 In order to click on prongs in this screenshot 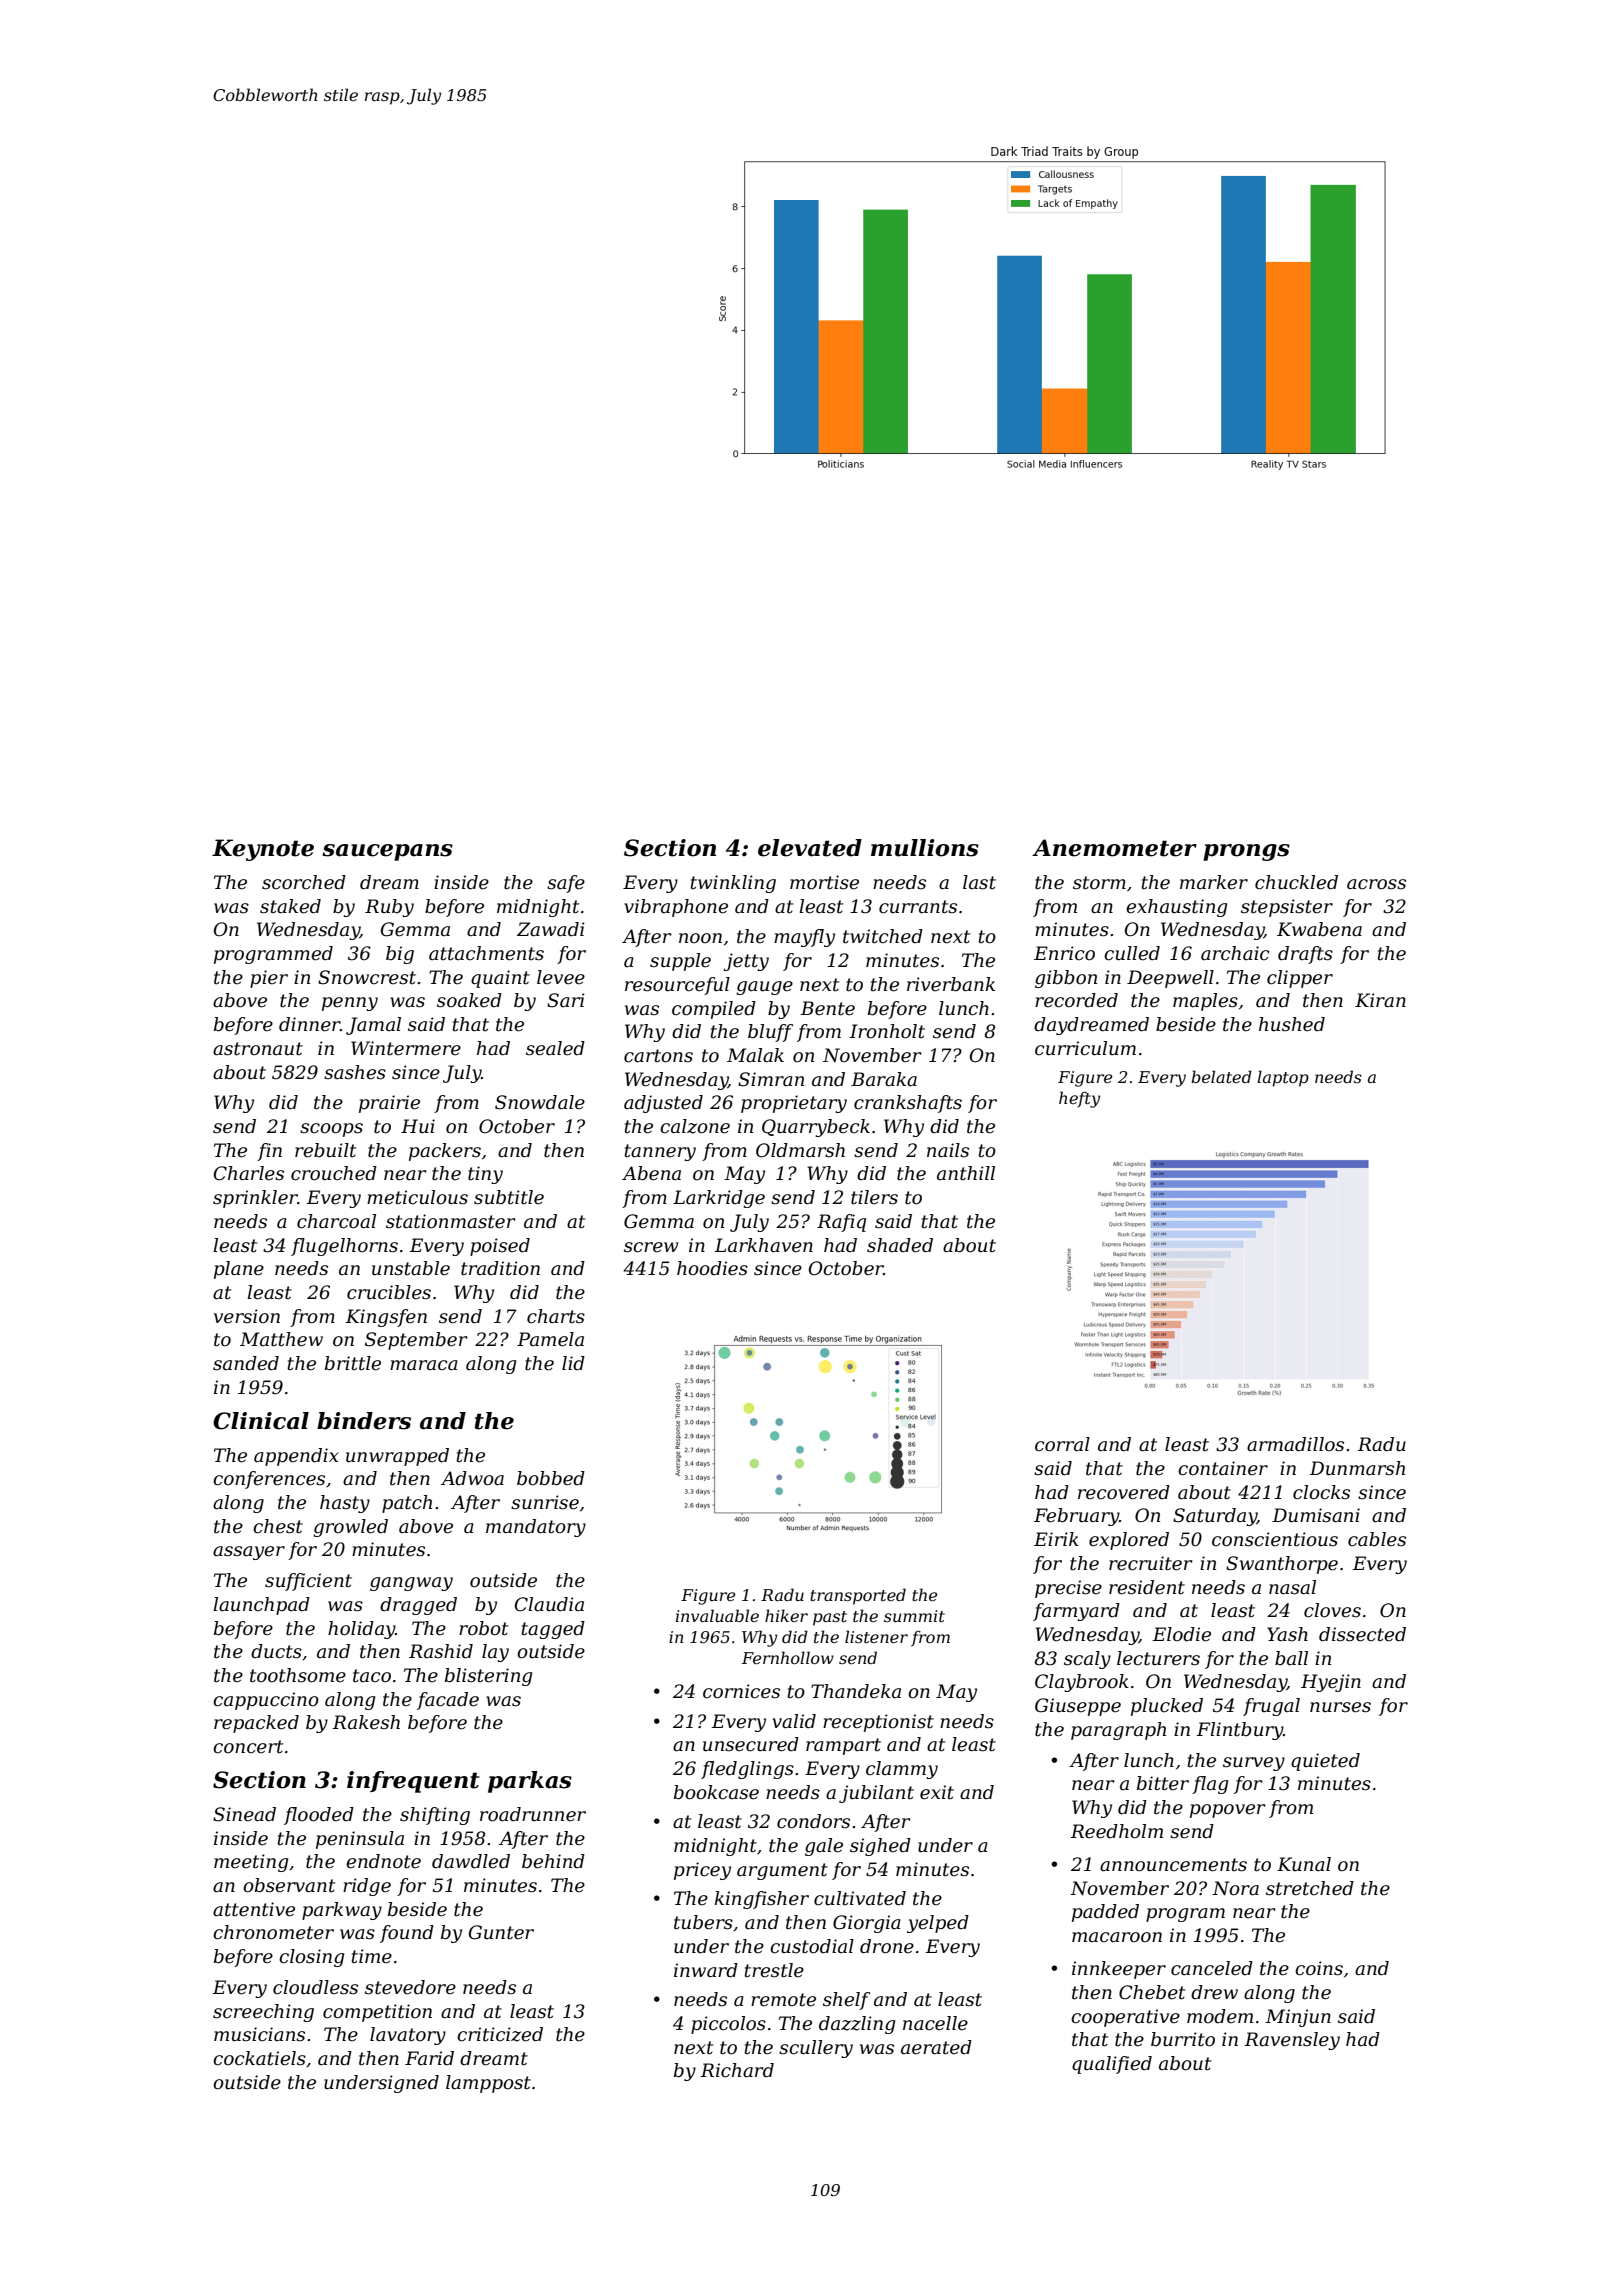, I will do `click(1246, 852)`.
